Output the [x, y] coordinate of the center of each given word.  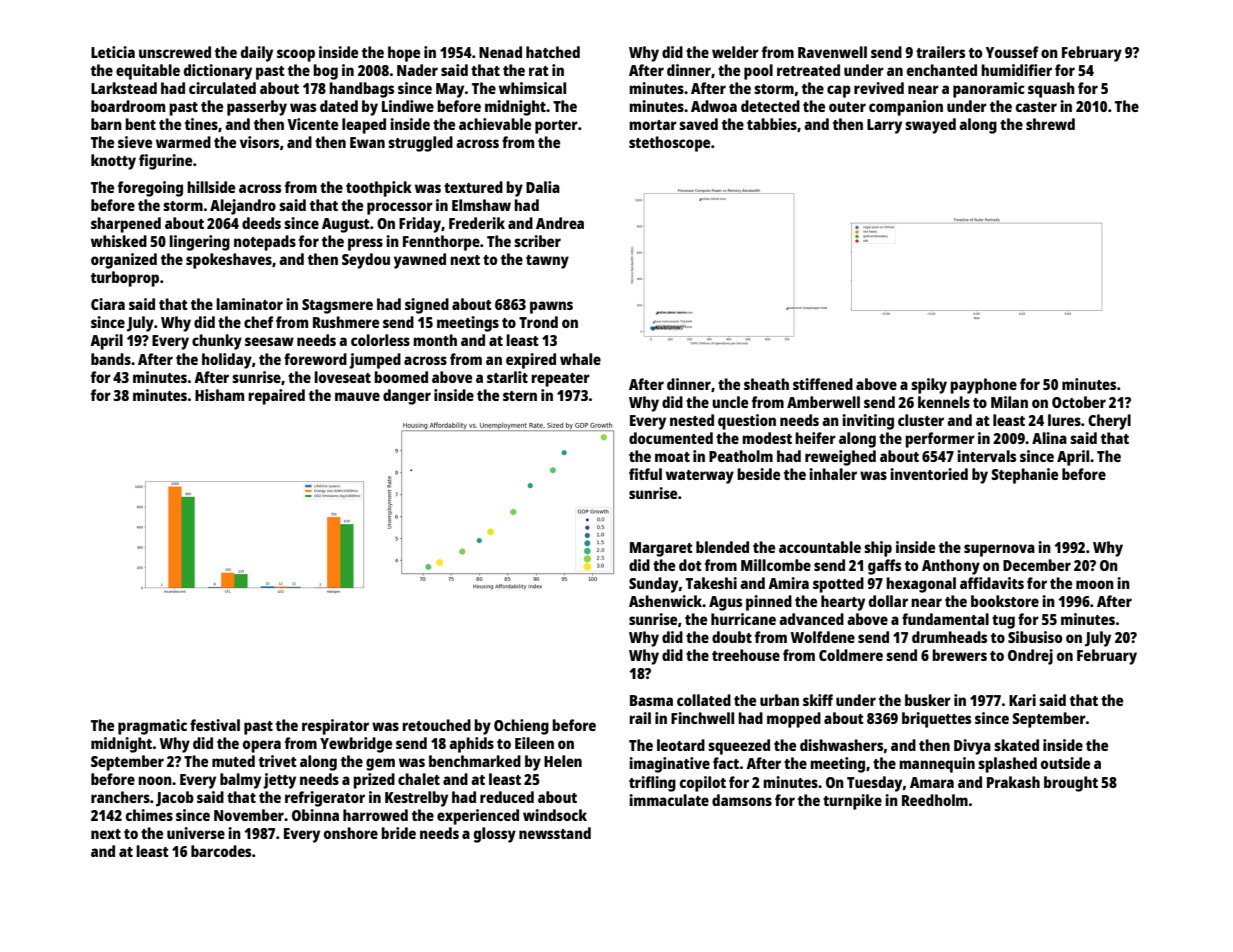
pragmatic [152, 727]
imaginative [669, 765]
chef [258, 322]
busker [928, 700]
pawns [551, 307]
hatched [553, 52]
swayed [930, 126]
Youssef [1012, 52]
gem [380, 764]
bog [325, 72]
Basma [651, 700]
